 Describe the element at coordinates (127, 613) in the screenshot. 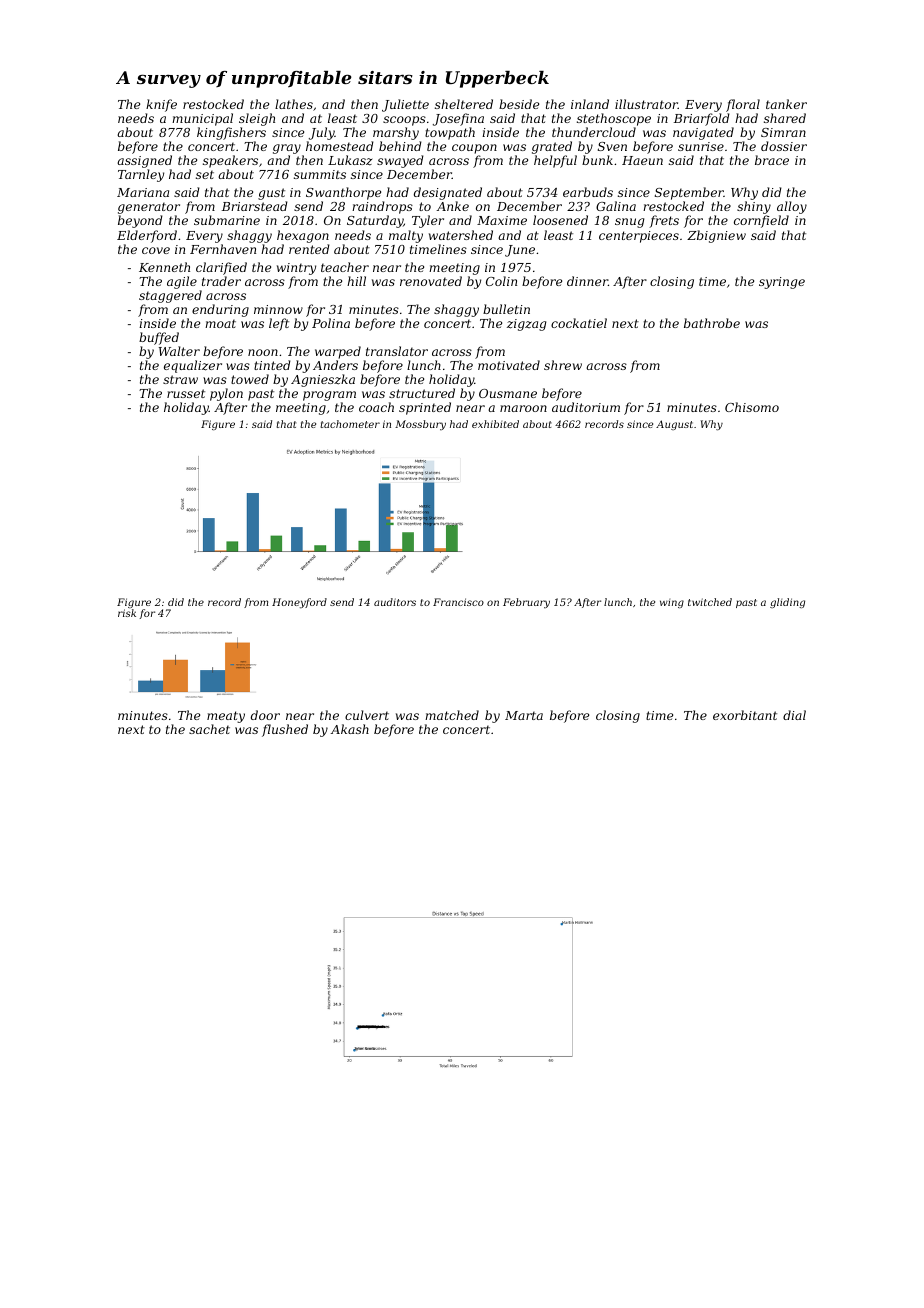

I see `risk` at that location.
